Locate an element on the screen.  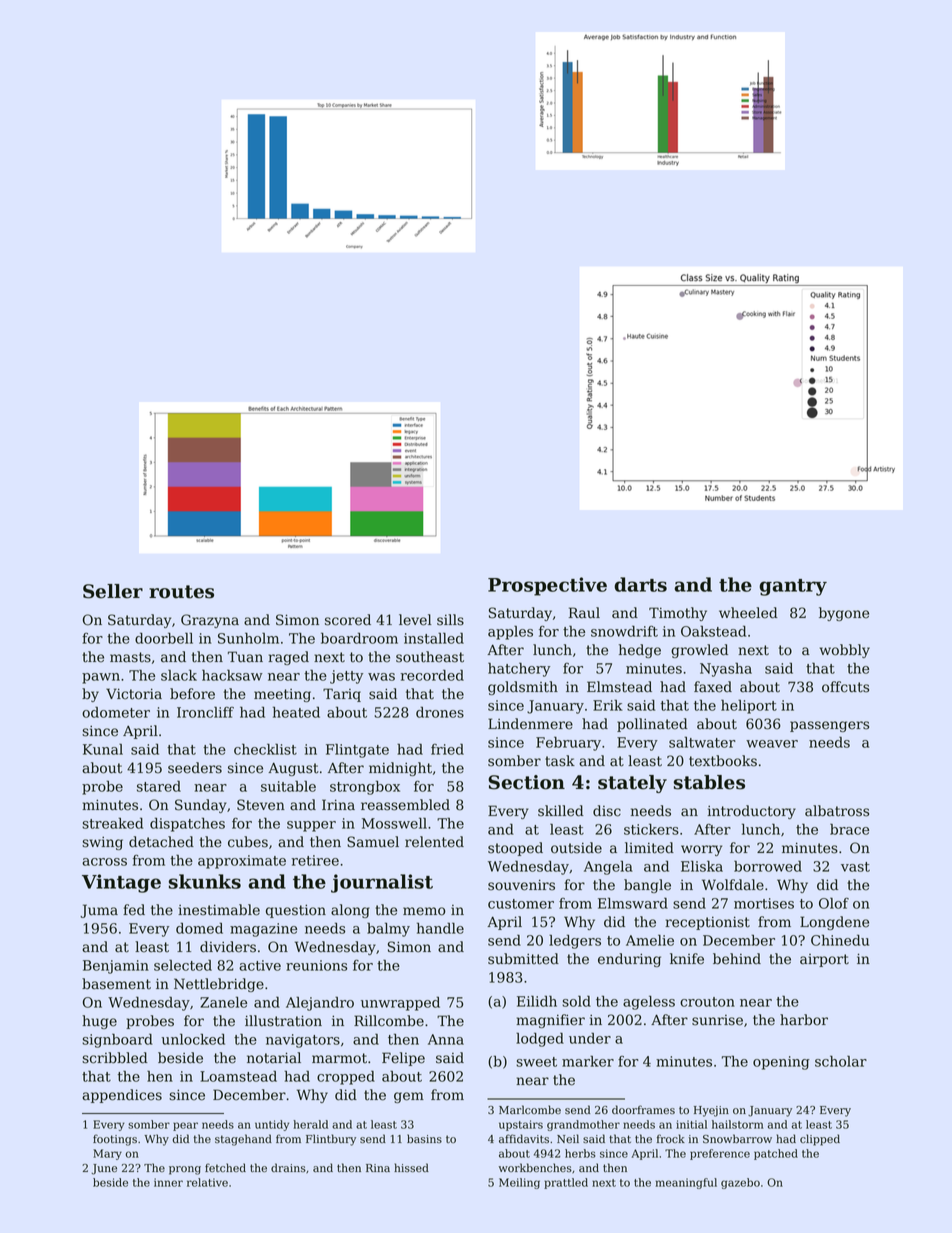
herbs is located at coordinates (580, 1153).
